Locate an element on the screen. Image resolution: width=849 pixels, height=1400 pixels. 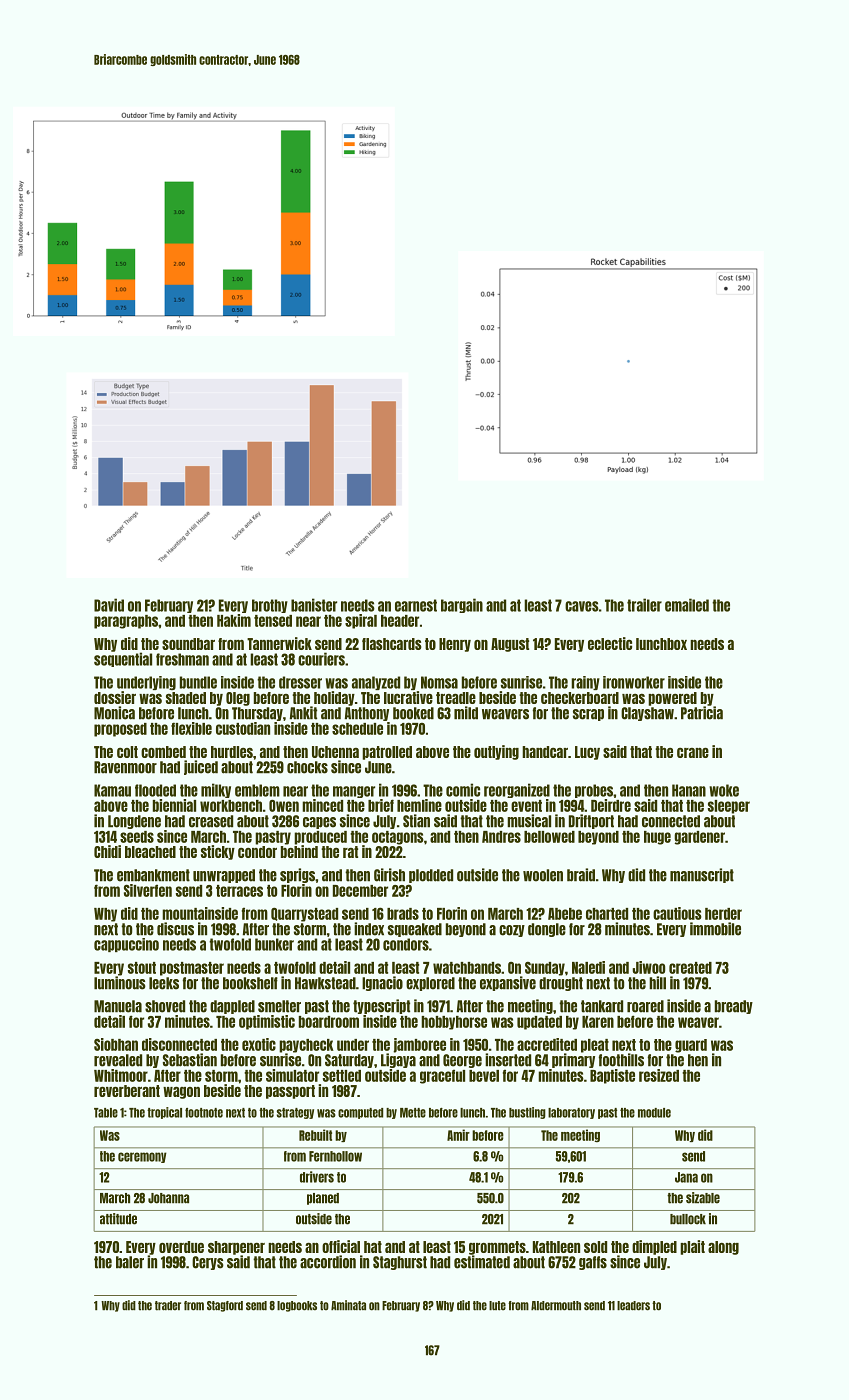
brothy is located at coordinates (270, 606).
